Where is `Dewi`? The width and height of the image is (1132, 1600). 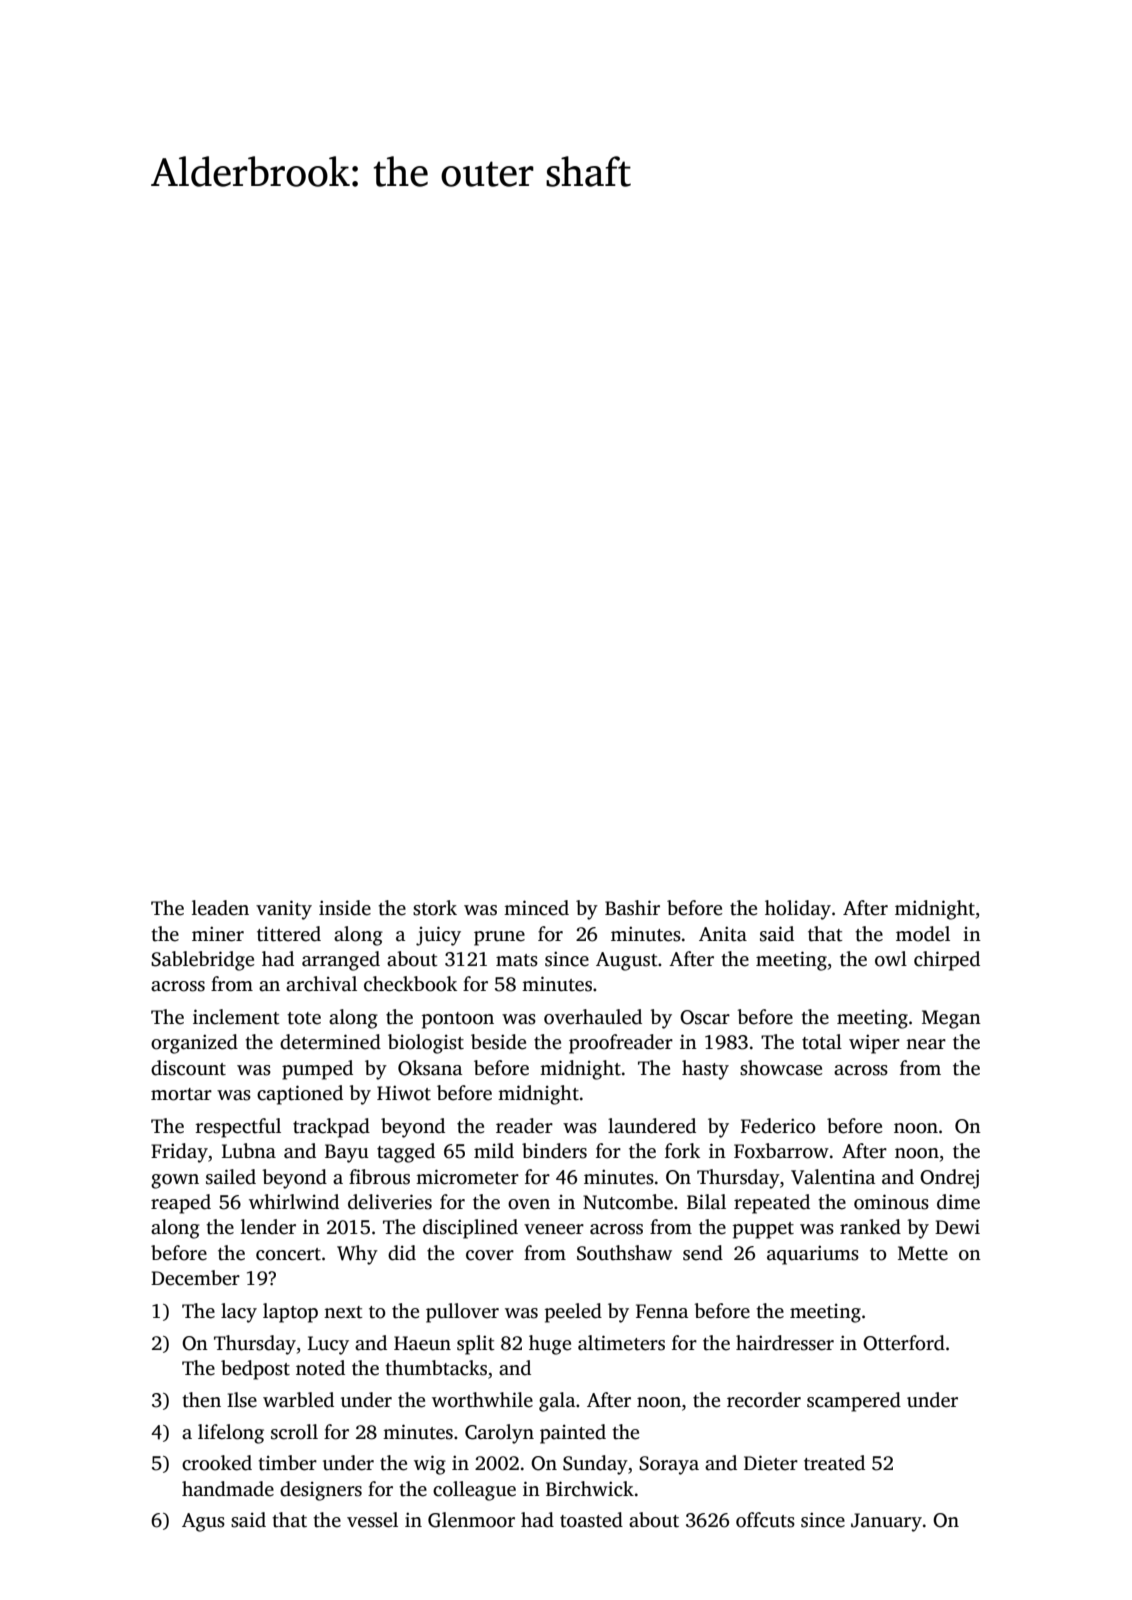
Dewi is located at coordinates (957, 1227).
